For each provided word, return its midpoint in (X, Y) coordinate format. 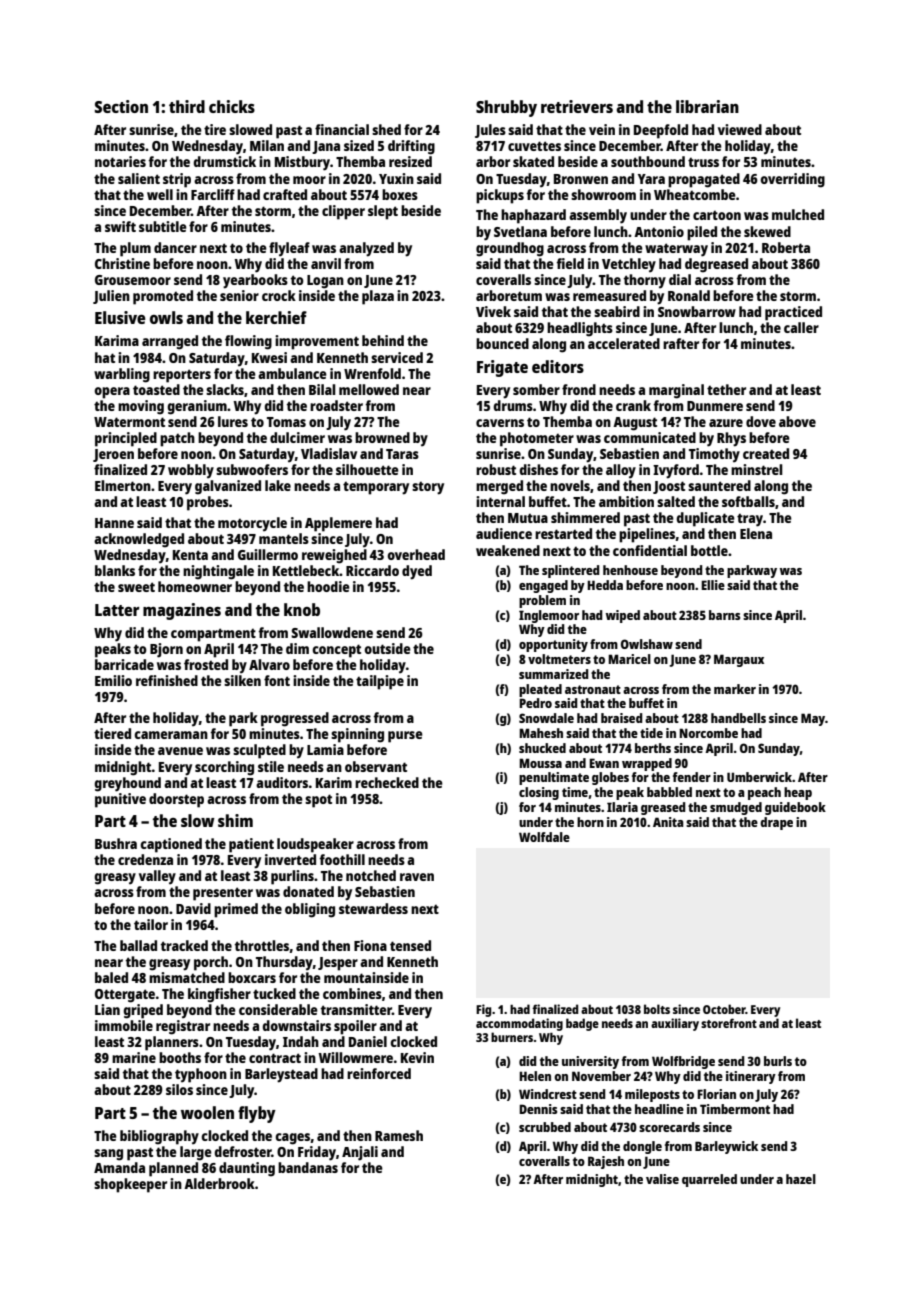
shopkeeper (130, 1185)
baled (111, 977)
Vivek (493, 311)
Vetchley (629, 265)
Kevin (417, 1057)
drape (776, 823)
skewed (767, 231)
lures (233, 421)
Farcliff (213, 194)
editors (558, 366)
